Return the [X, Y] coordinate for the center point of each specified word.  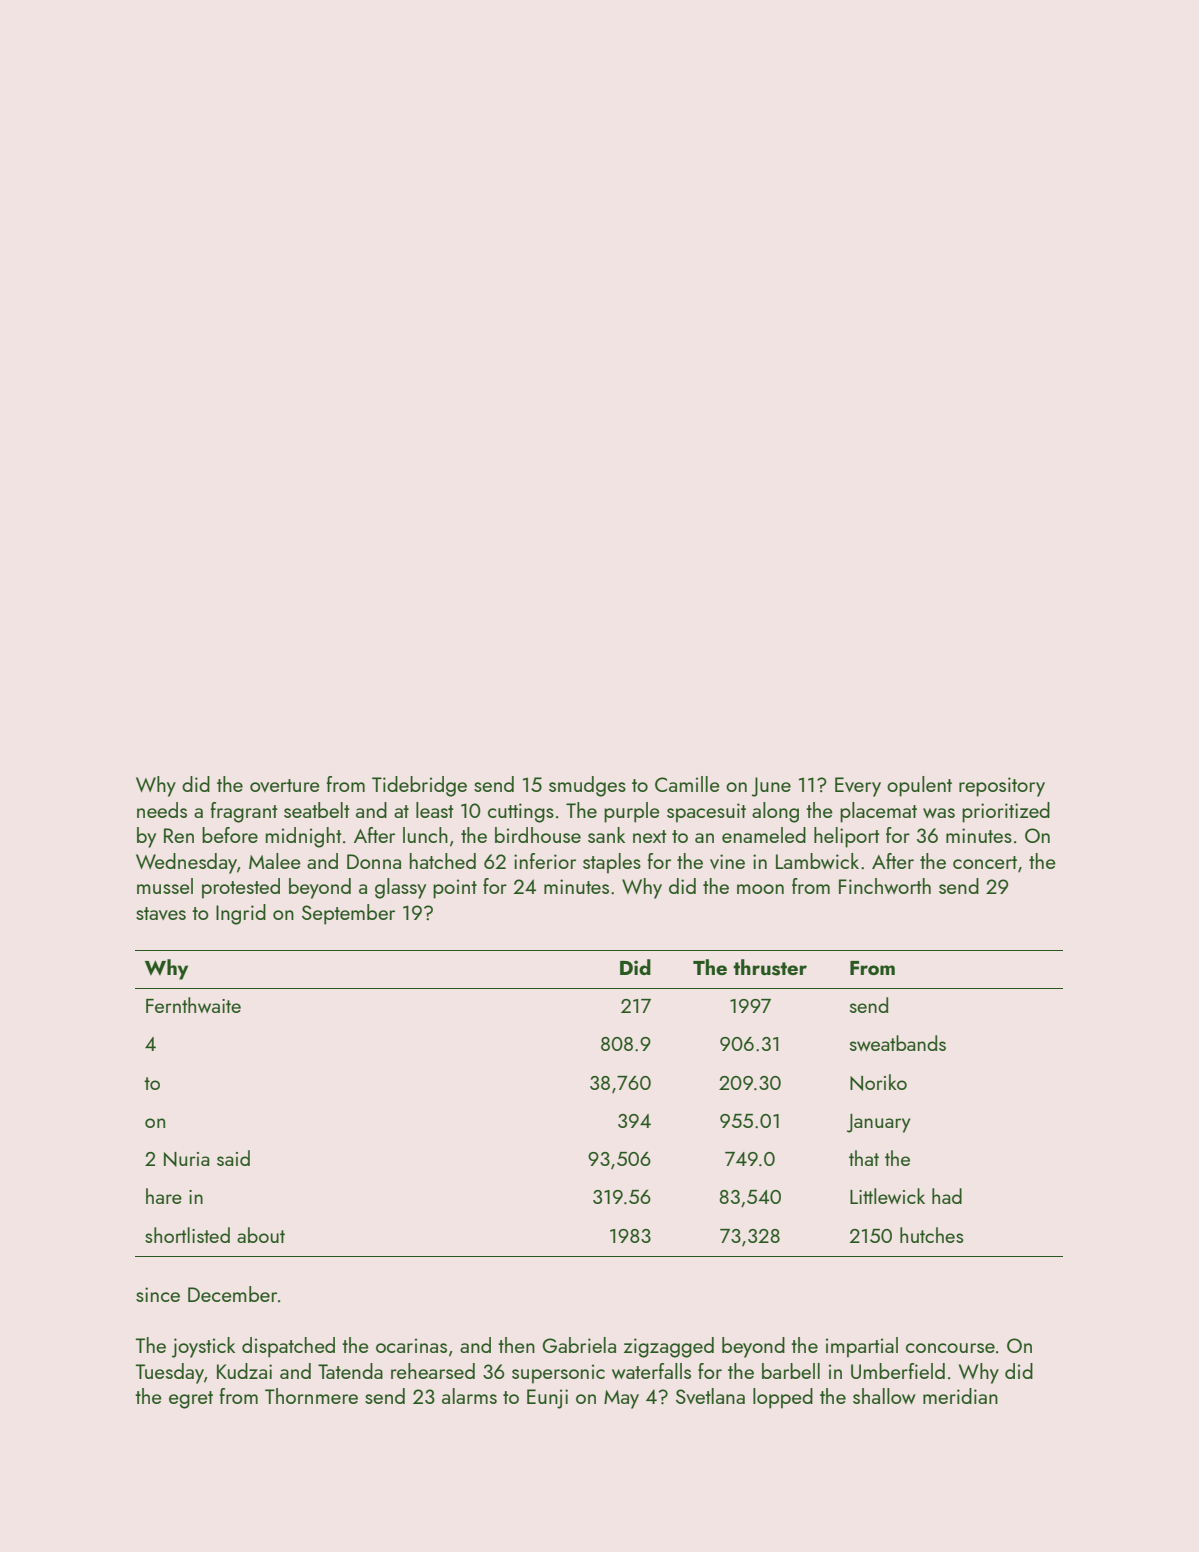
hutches [932, 1235]
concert [985, 862]
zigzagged [669, 1347]
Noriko [878, 1082]
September [348, 914]
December [232, 1294]
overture [285, 785]
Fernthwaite [193, 1005]
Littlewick [887, 1196]
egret [191, 1400]
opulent [919, 786]
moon [760, 889]
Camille [687, 784]
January [878, 1123]
